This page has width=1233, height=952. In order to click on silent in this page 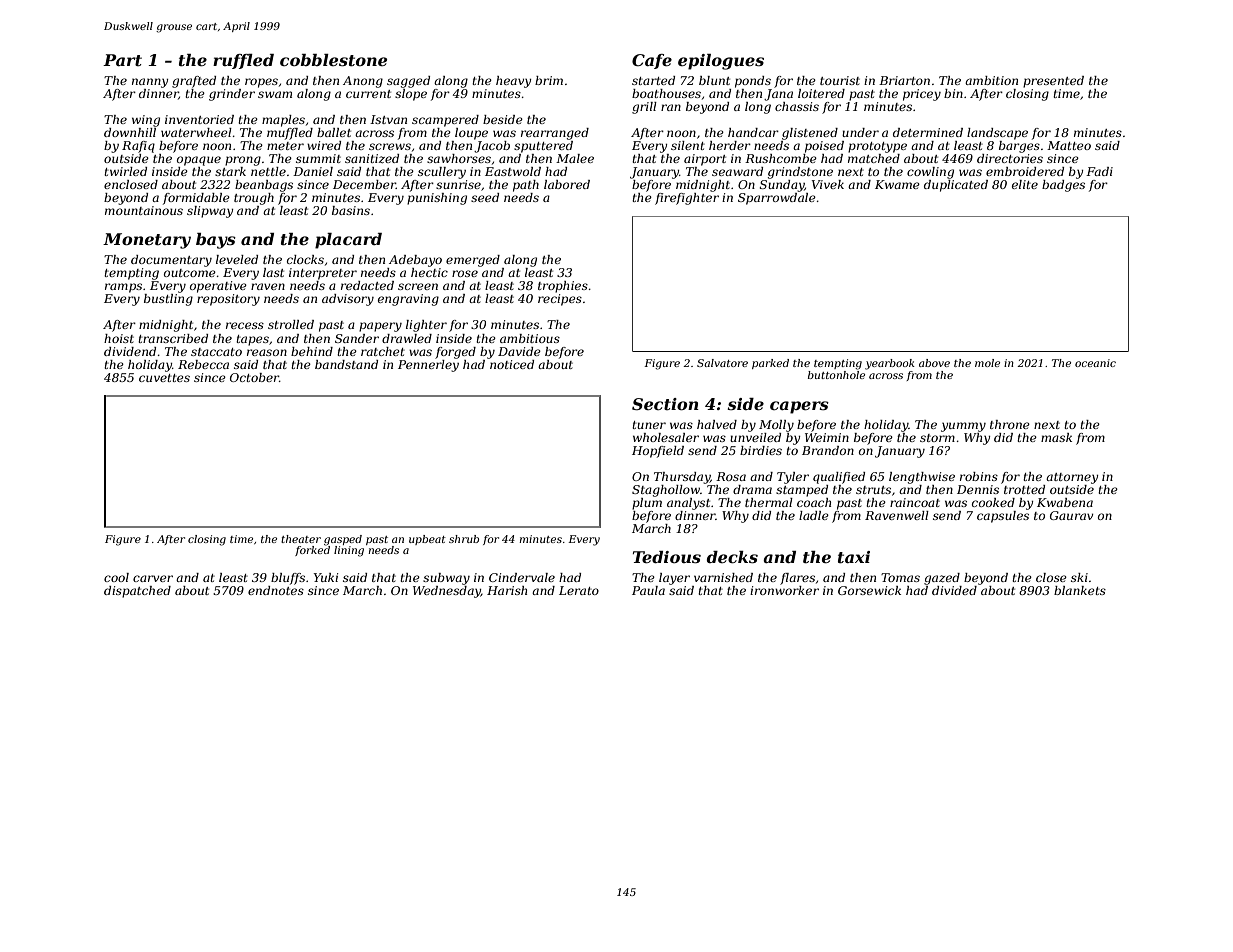, I will do `click(688, 145)`.
